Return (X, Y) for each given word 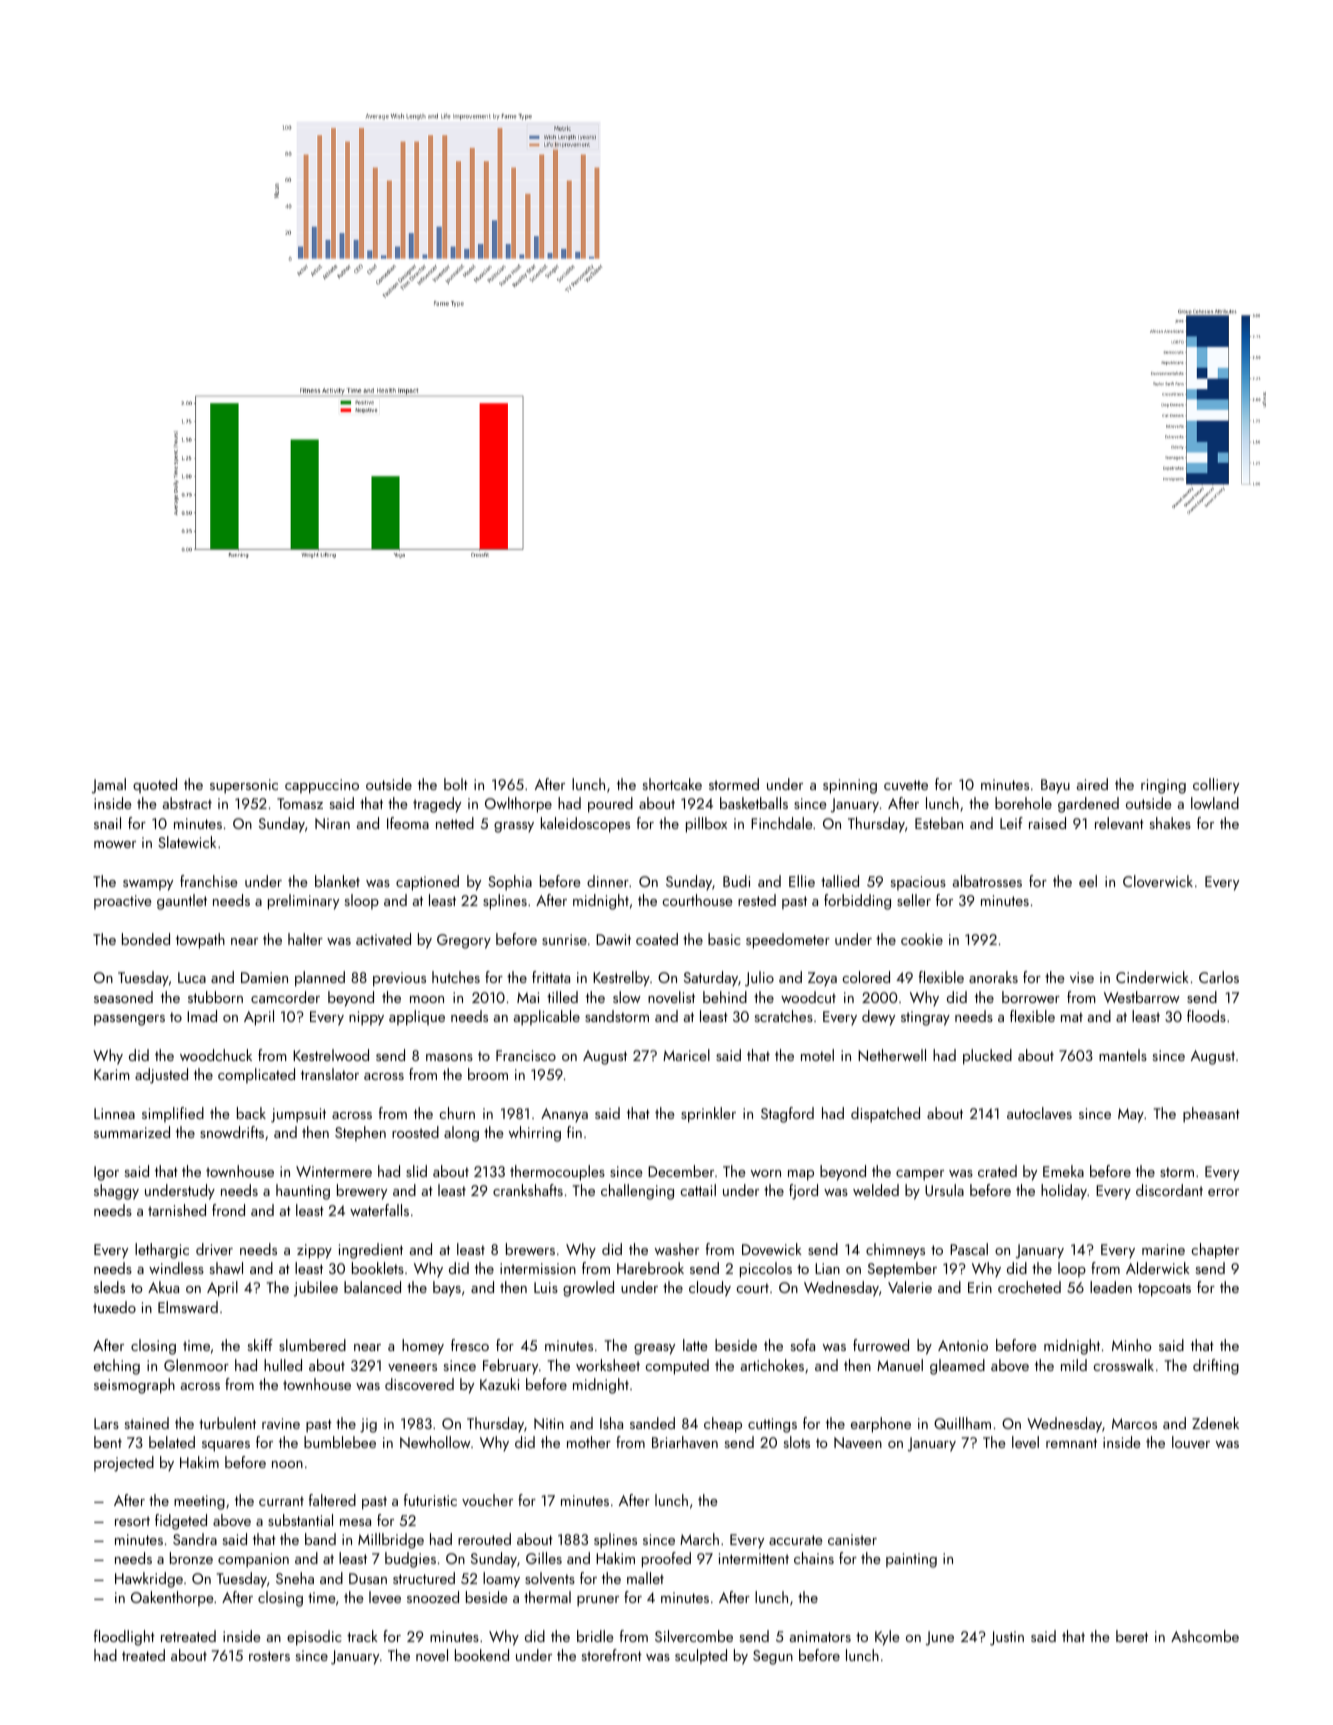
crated (997, 1171)
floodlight (124, 1638)
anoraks (993, 977)
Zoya (822, 979)
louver (1191, 1442)
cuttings (772, 1425)
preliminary (303, 902)
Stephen (360, 1133)
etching (117, 1367)
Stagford (787, 1115)
